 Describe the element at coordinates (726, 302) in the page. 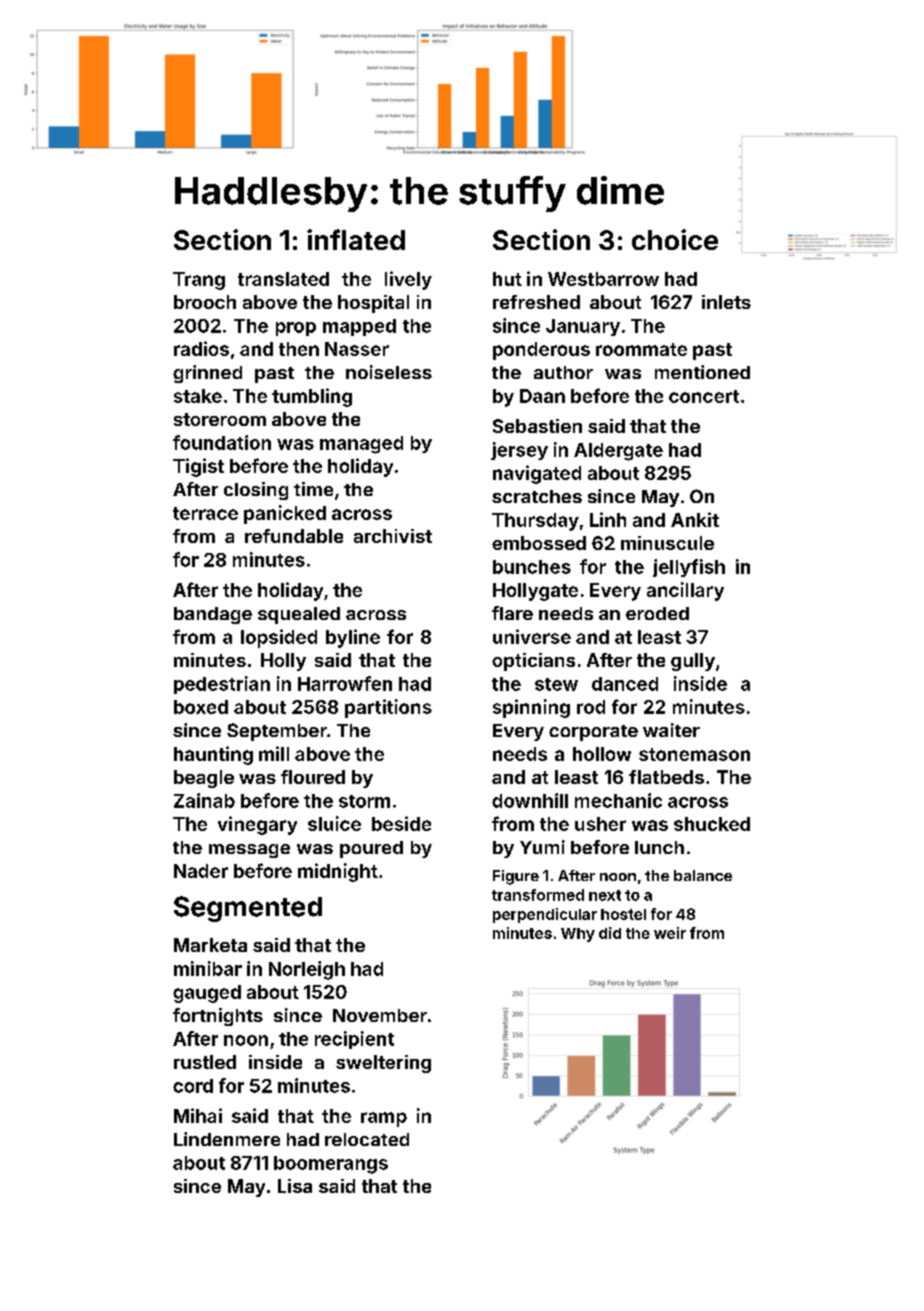

I see `inlets` at that location.
